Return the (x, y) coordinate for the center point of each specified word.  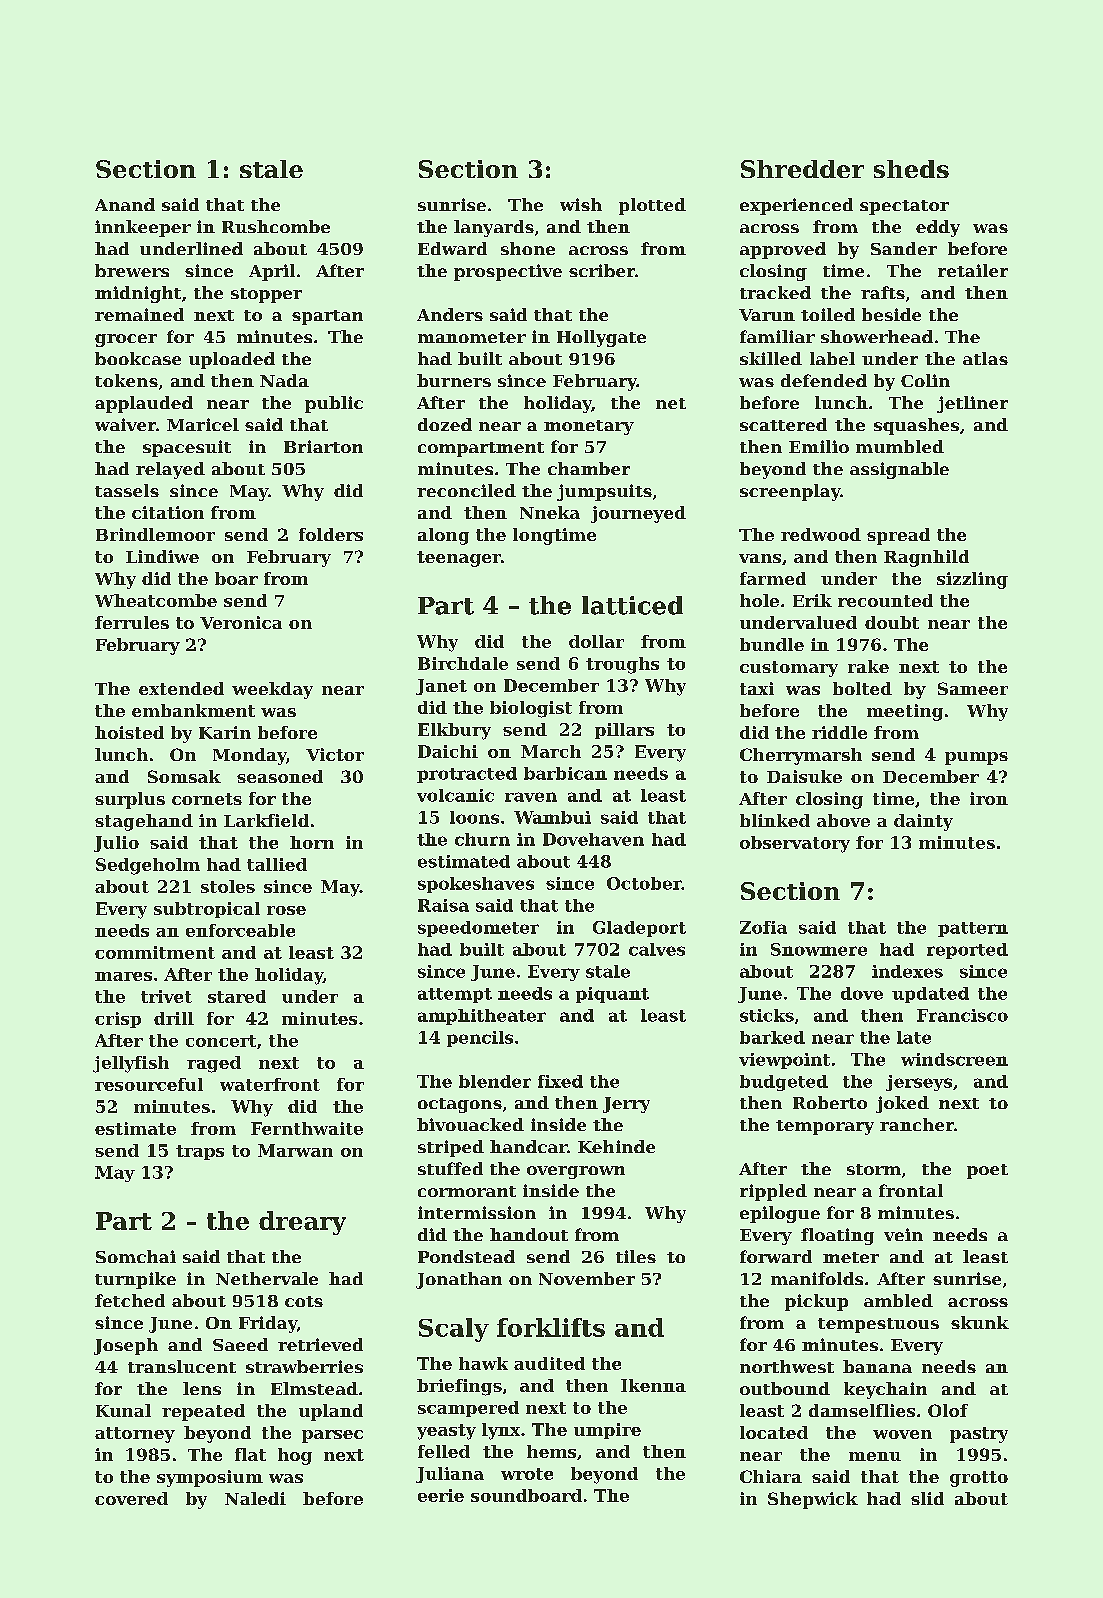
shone (528, 248)
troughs (622, 665)
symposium (210, 1478)
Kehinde (616, 1146)
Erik (812, 600)
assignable (899, 470)
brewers (132, 270)
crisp (118, 1020)
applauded (144, 404)
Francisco (962, 1015)
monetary (589, 427)
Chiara (771, 1476)
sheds (911, 169)
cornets (207, 799)
